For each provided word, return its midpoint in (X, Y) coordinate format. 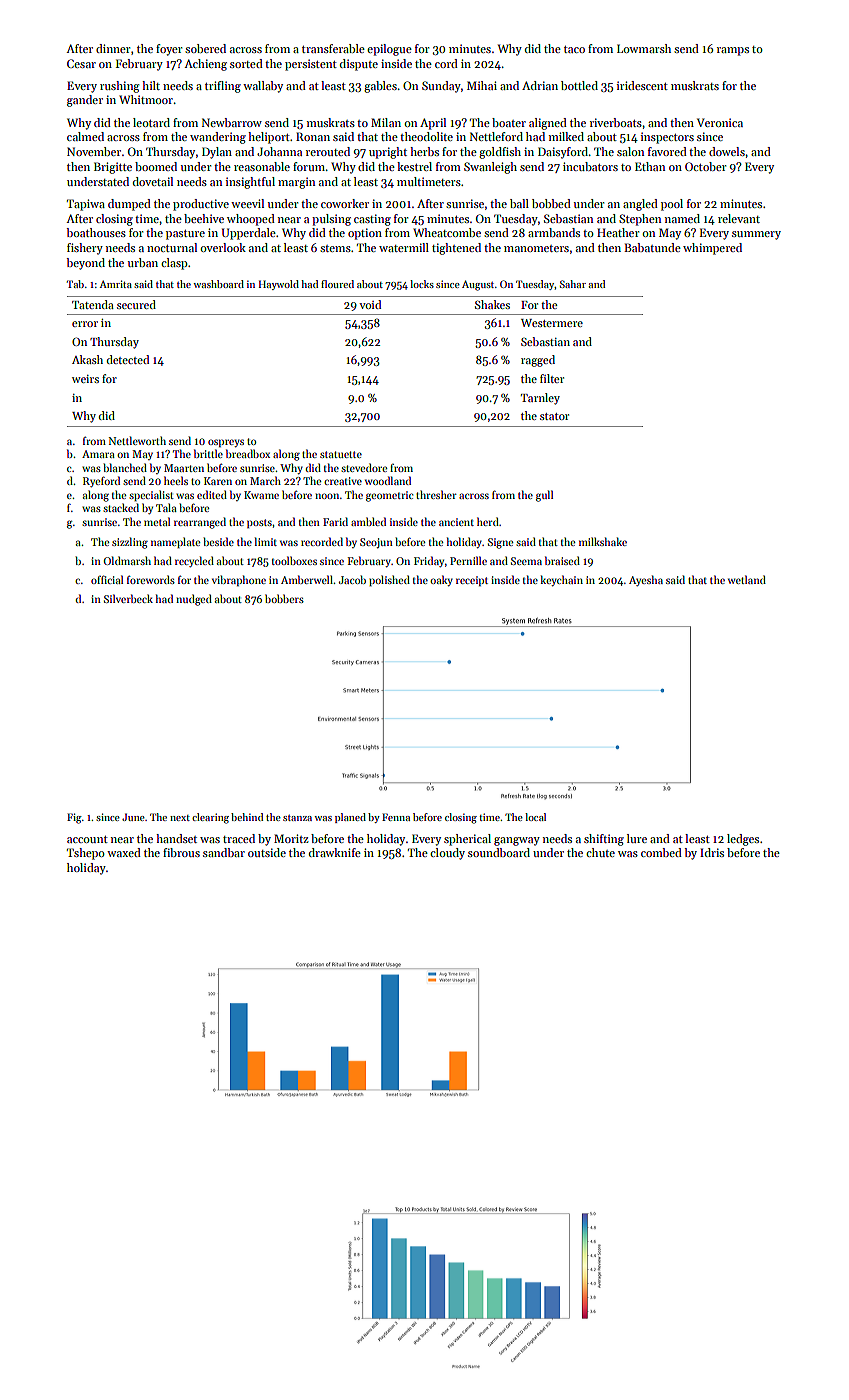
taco (574, 49)
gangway (517, 841)
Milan (386, 122)
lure (637, 838)
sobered (205, 48)
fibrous (181, 852)
